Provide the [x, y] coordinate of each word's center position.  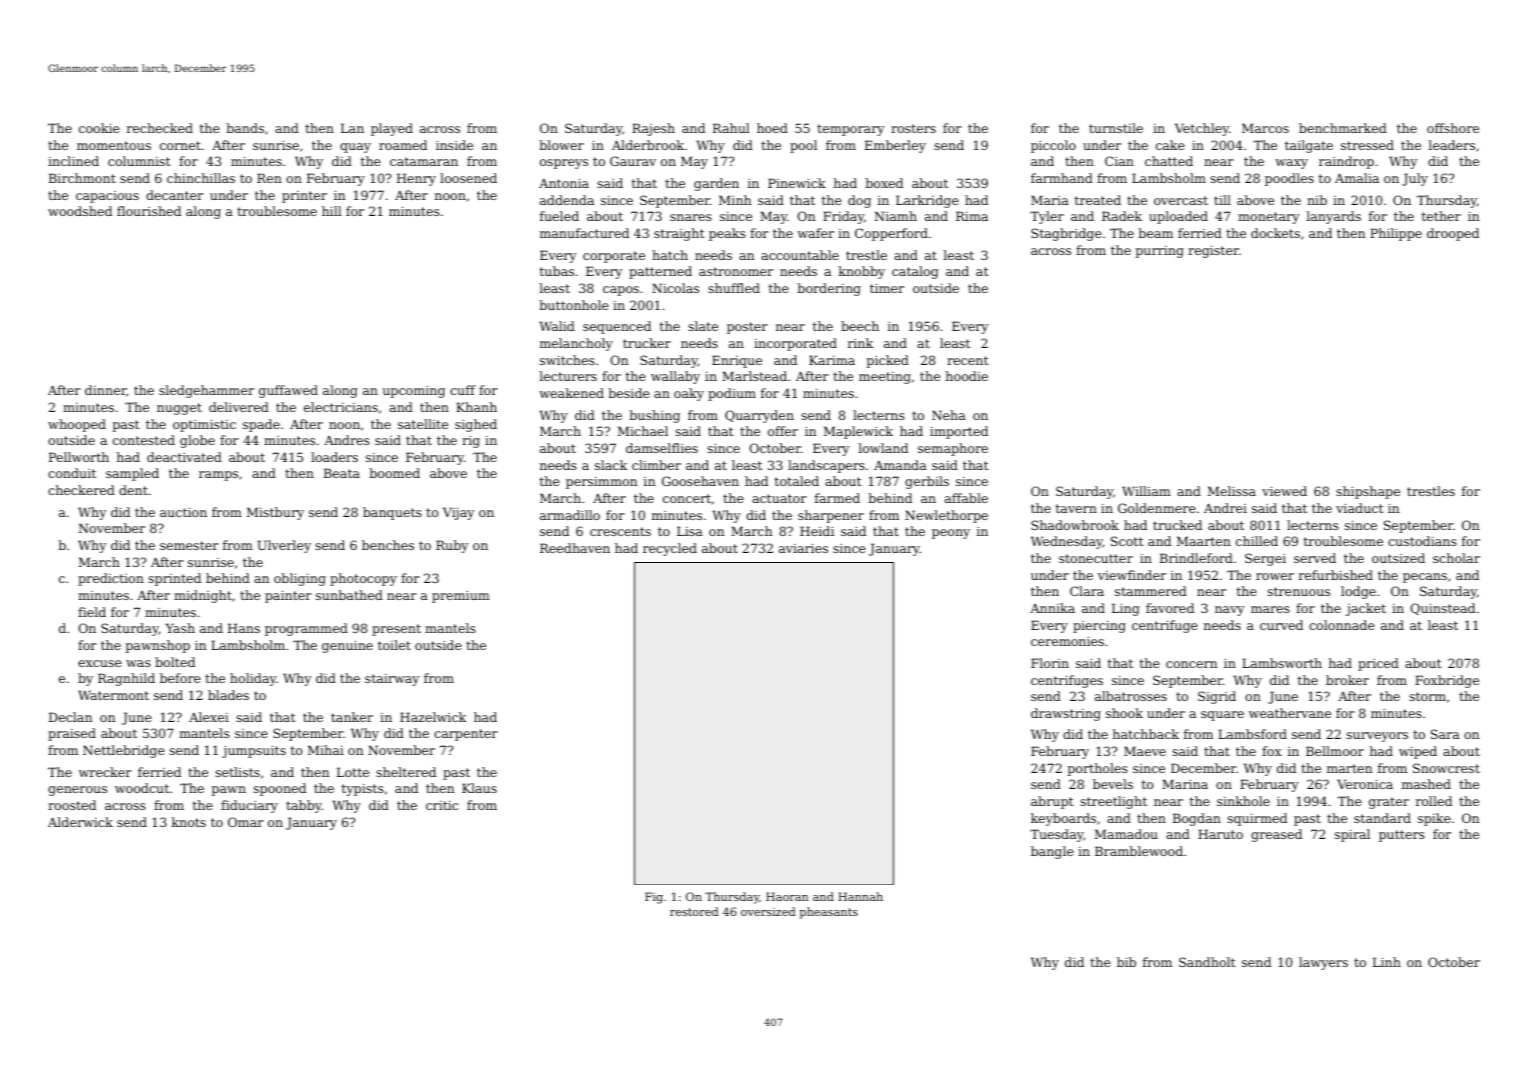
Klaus [479, 788]
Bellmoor [1335, 751]
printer [304, 197]
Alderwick [80, 822]
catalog [915, 272]
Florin [1050, 663]
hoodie [967, 376]
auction [183, 512]
